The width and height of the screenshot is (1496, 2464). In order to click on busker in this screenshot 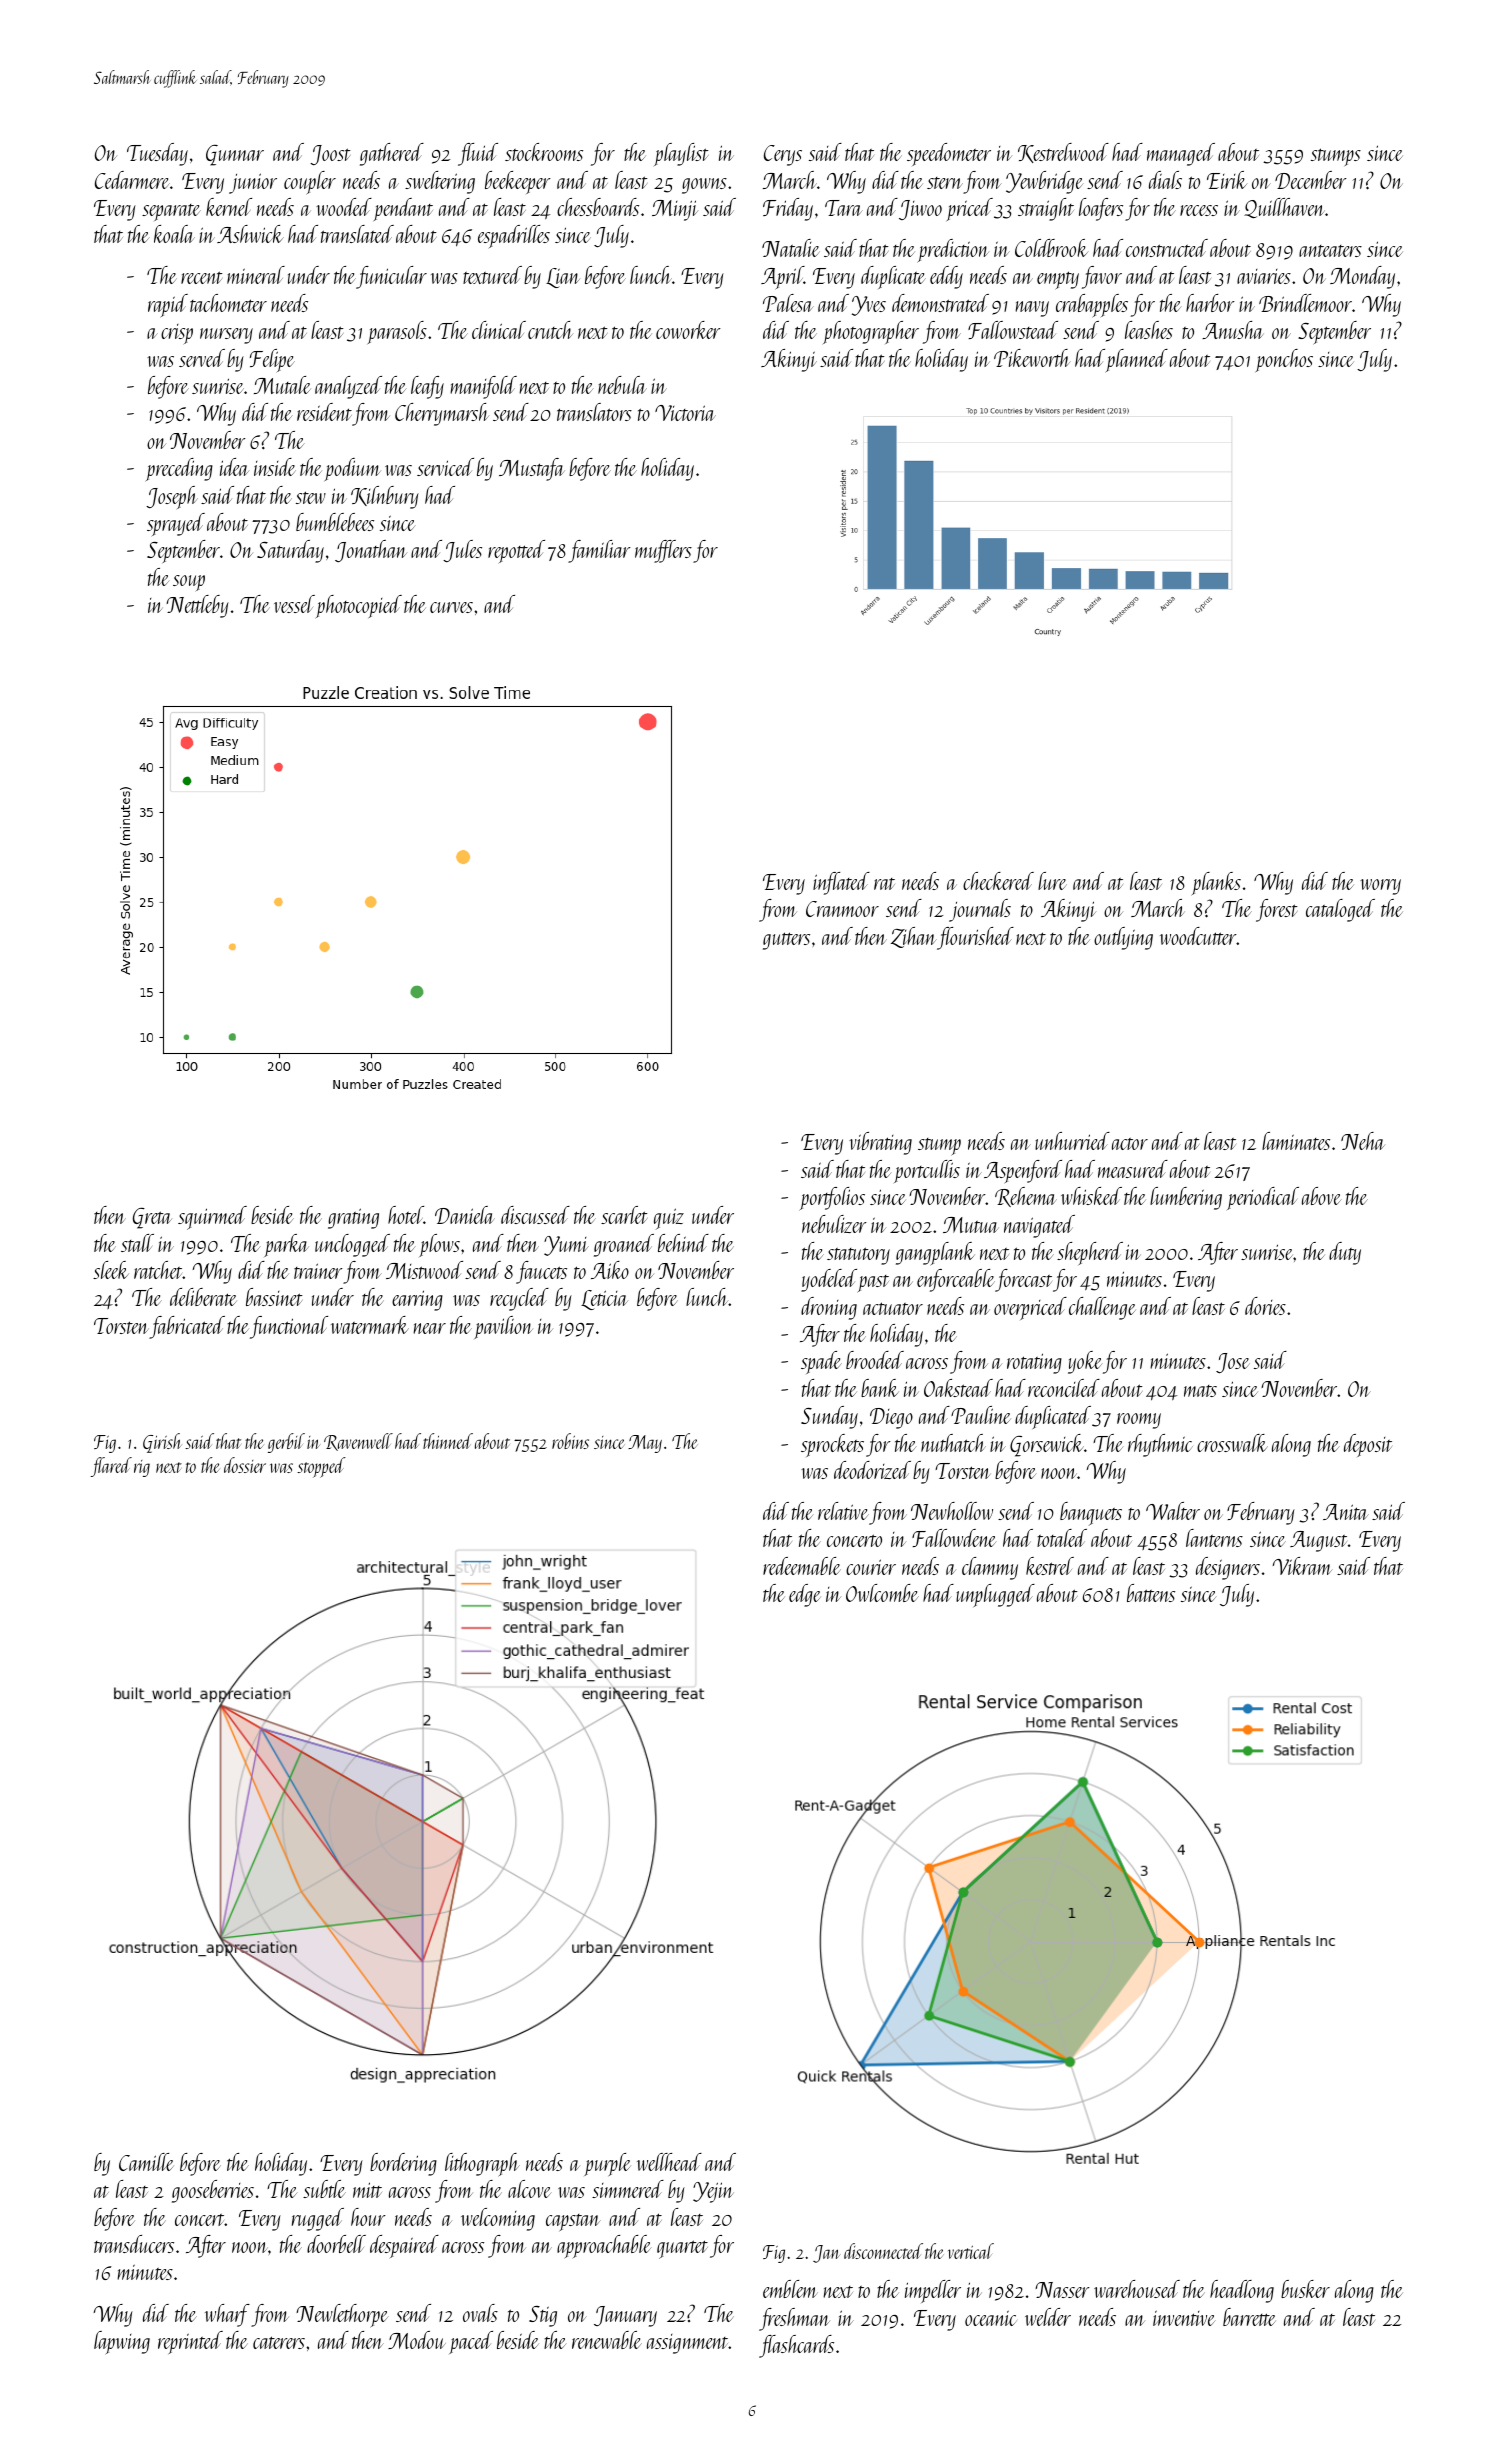, I will do `click(1305, 2289)`.
